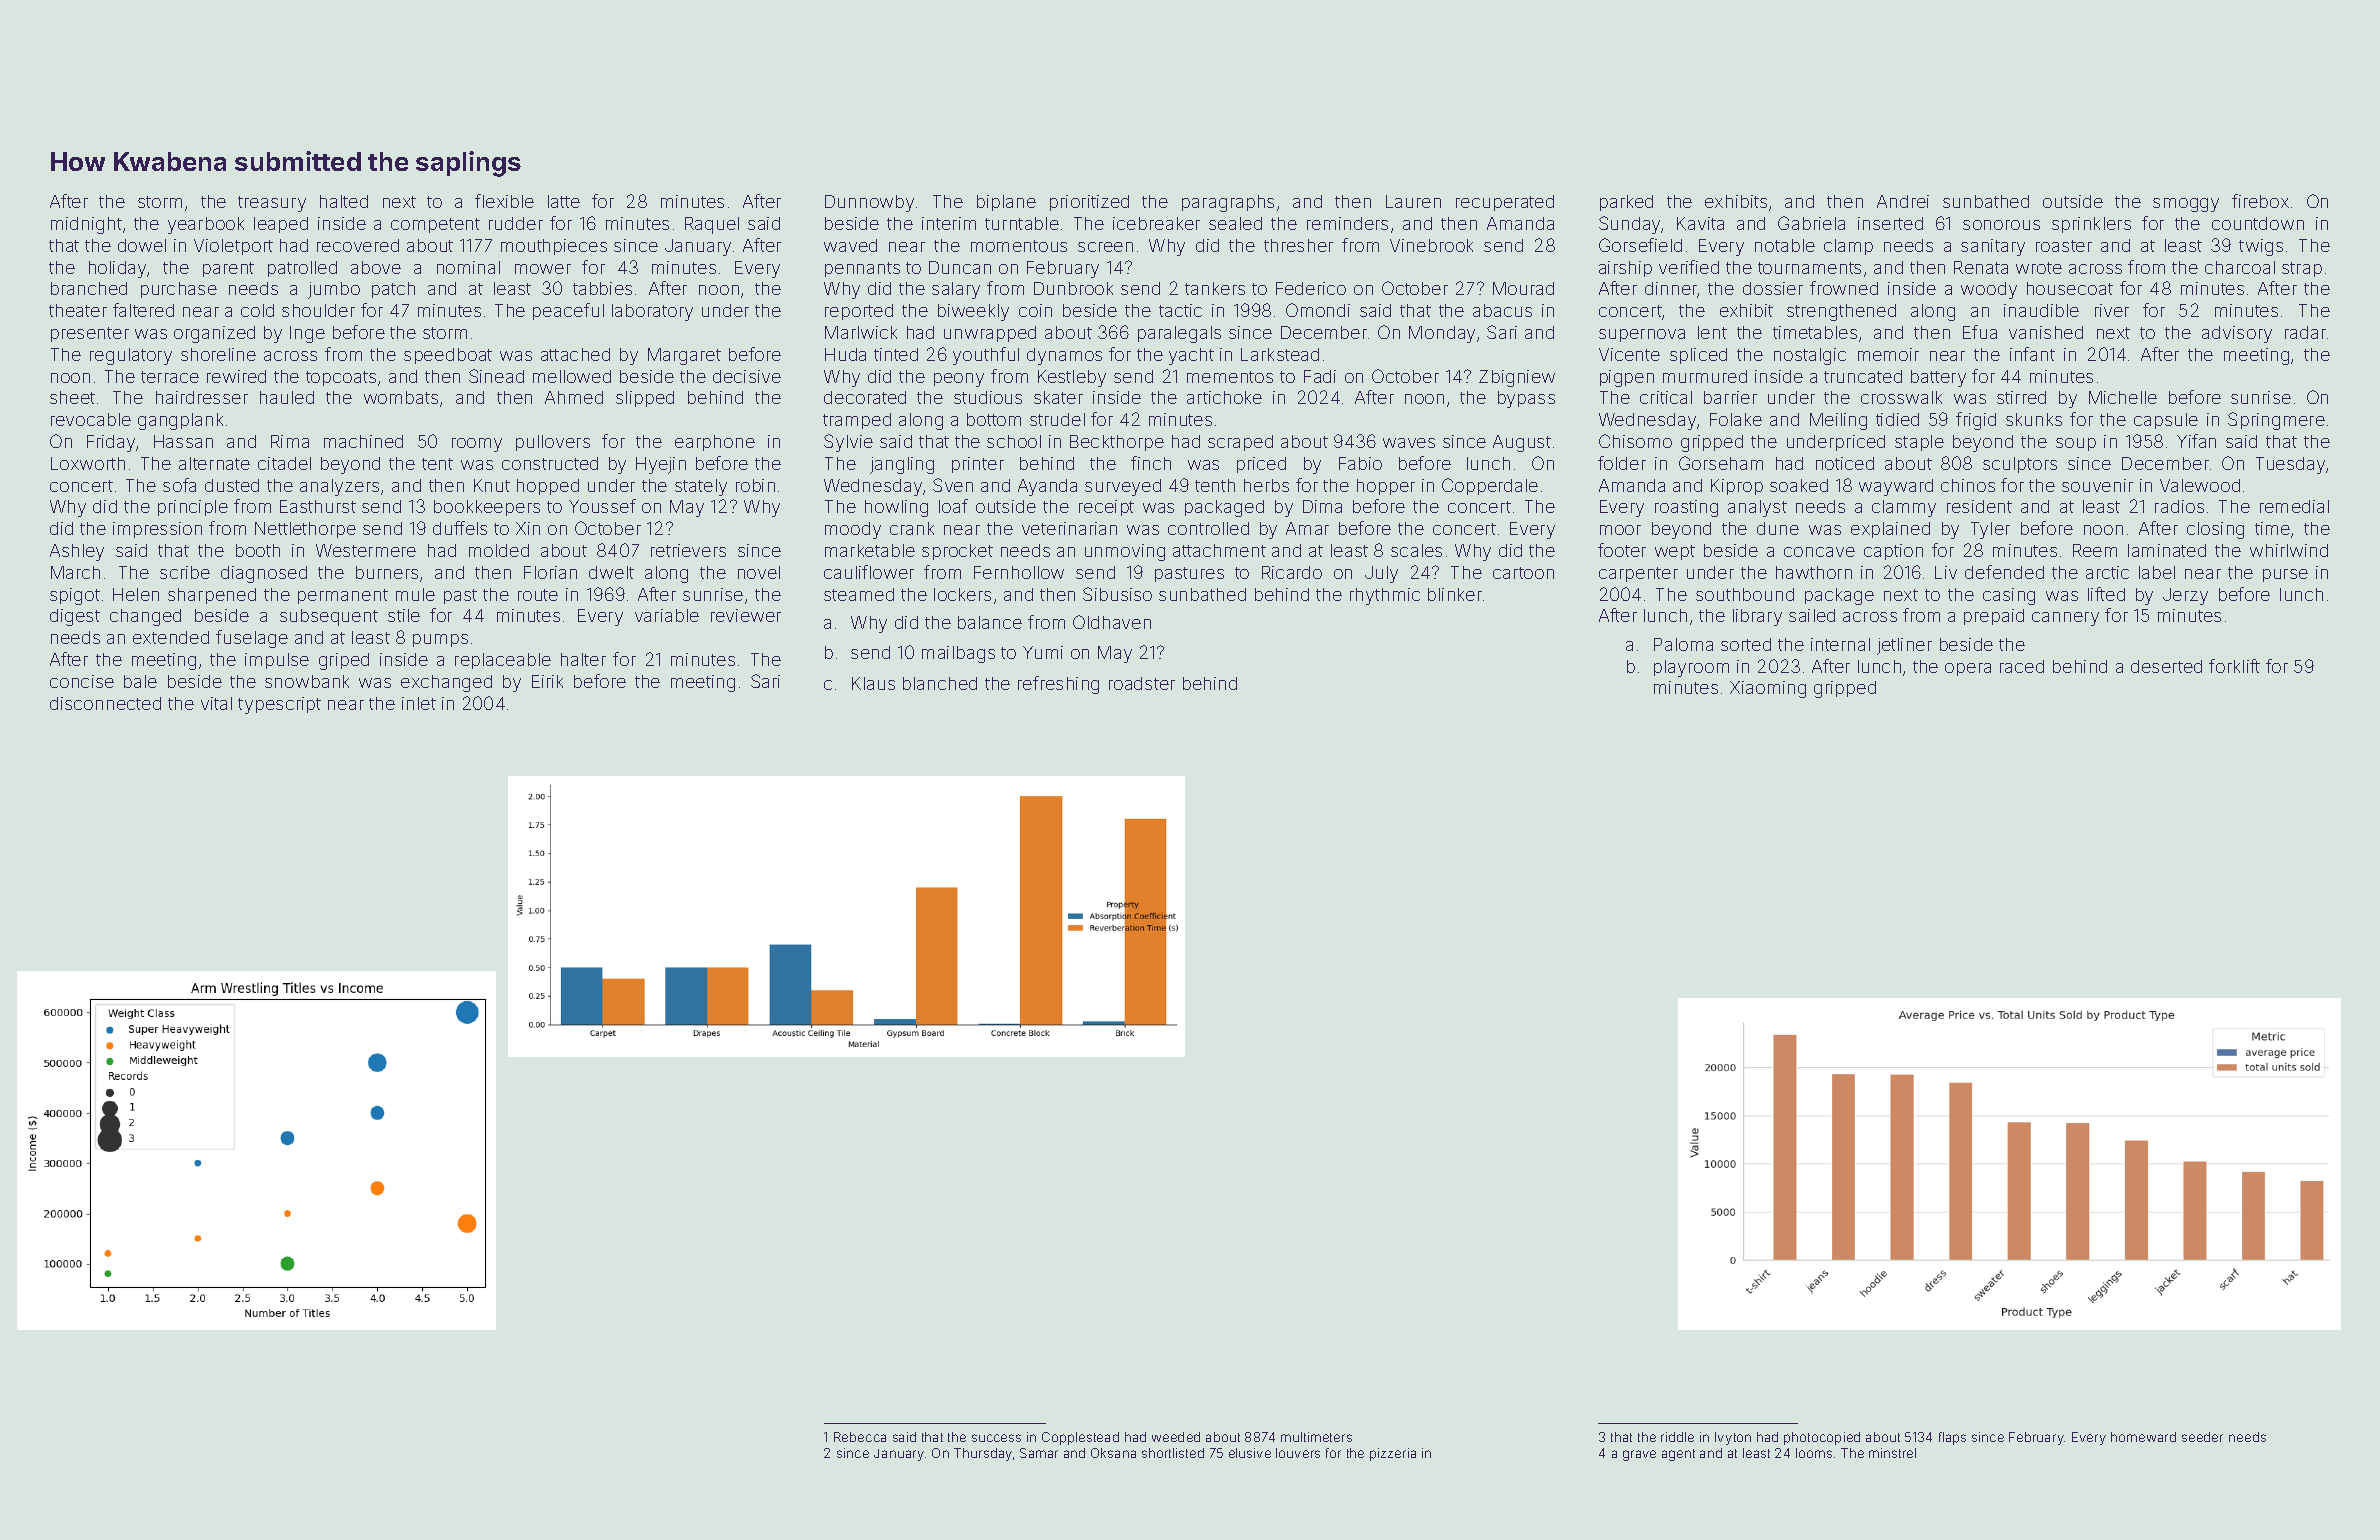 This document has height=1540, width=2380. What do you see at coordinates (1298, 1453) in the document?
I see `louvers` at bounding box center [1298, 1453].
